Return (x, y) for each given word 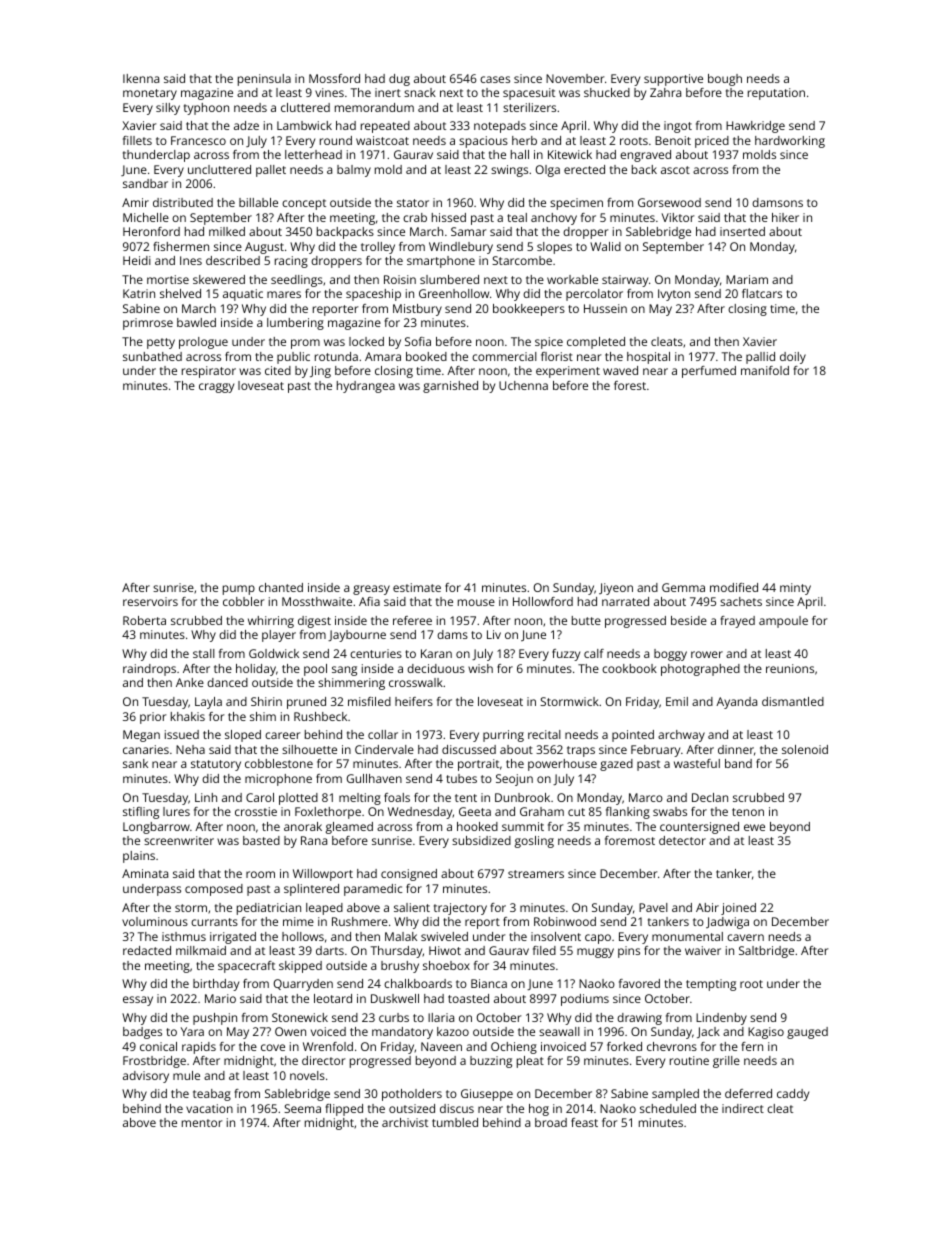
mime (298, 921)
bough (725, 80)
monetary (150, 94)
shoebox (446, 965)
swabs (670, 811)
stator (413, 203)
